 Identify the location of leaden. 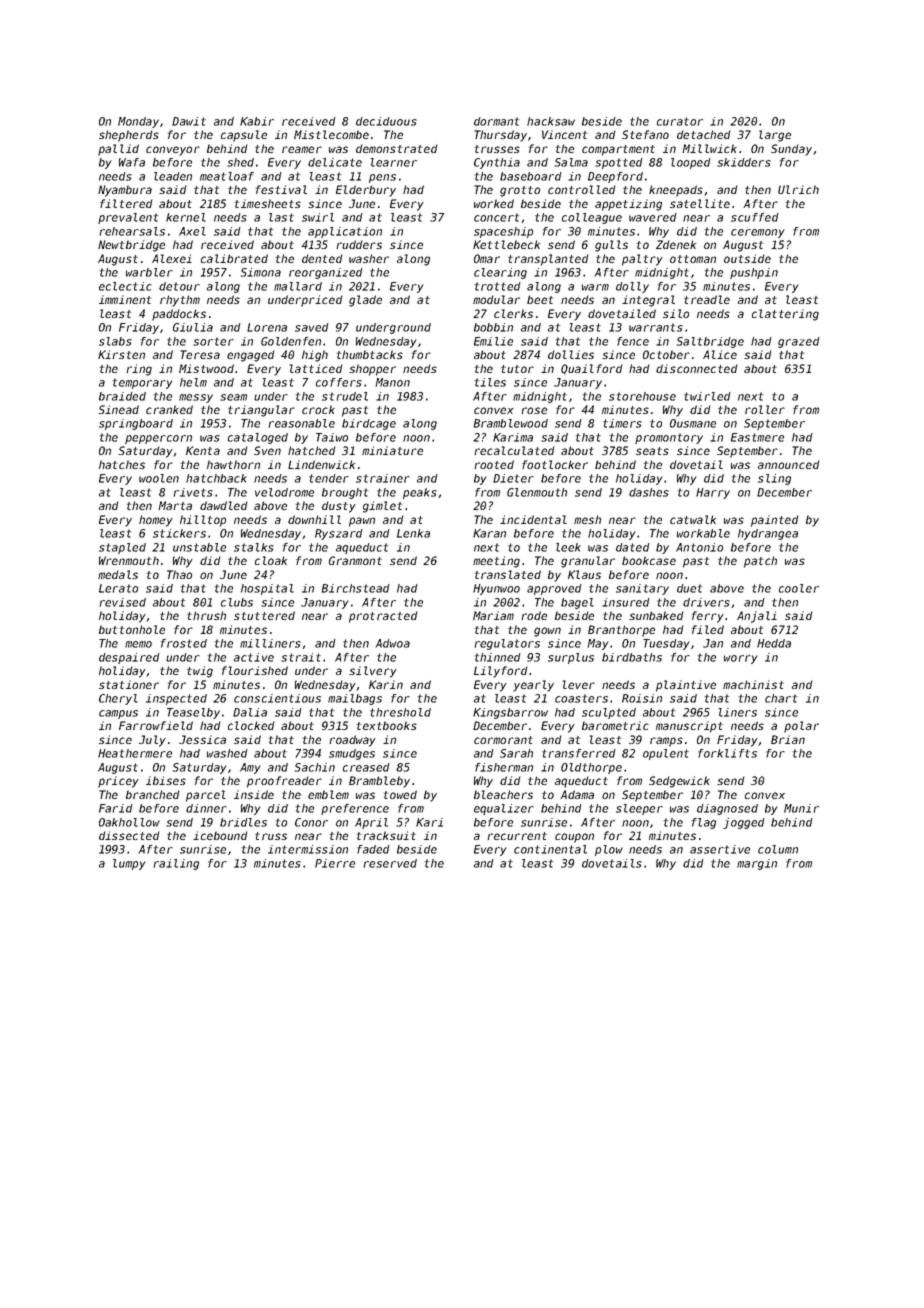
(173, 176).
